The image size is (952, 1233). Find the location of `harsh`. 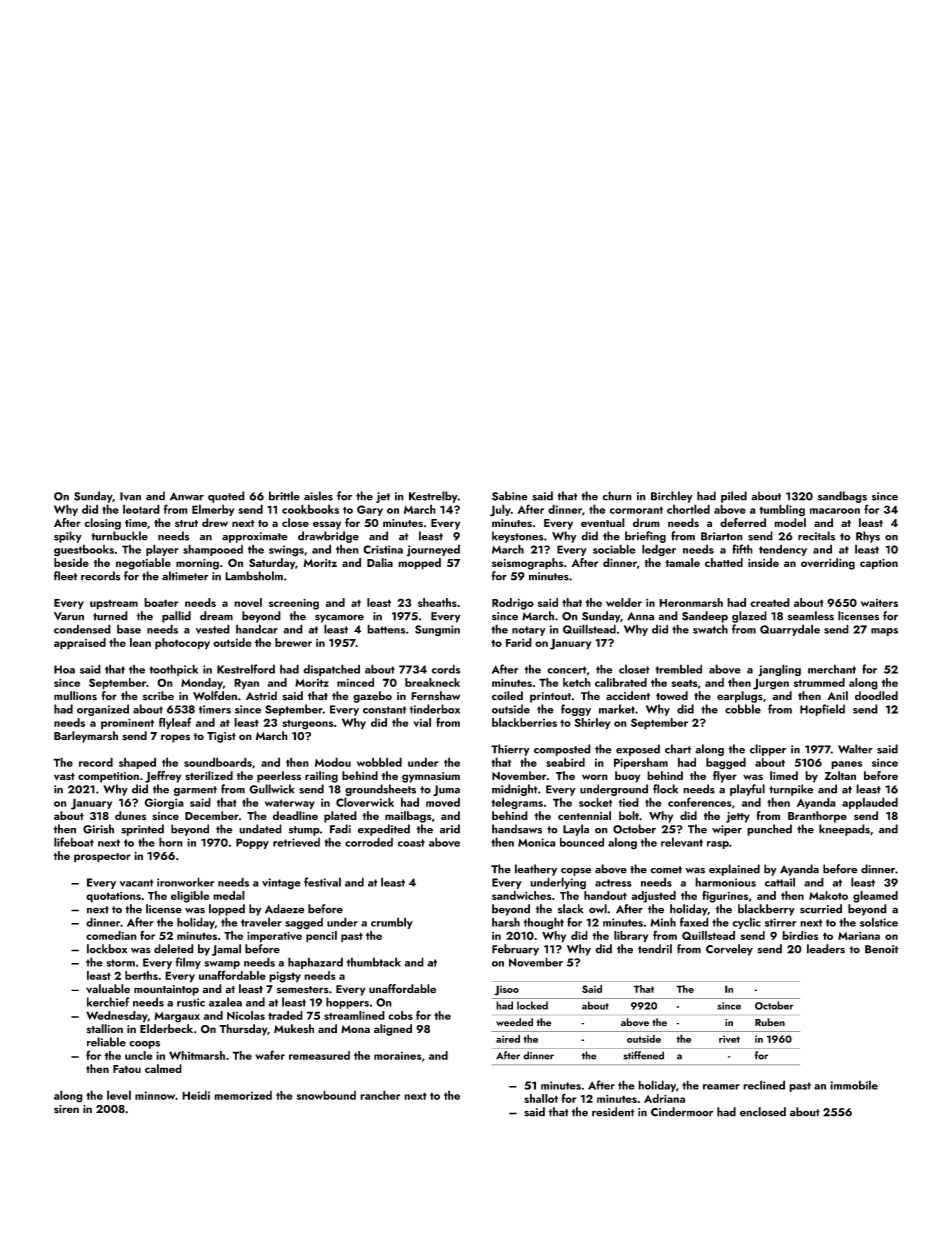

harsh is located at coordinates (506, 922).
